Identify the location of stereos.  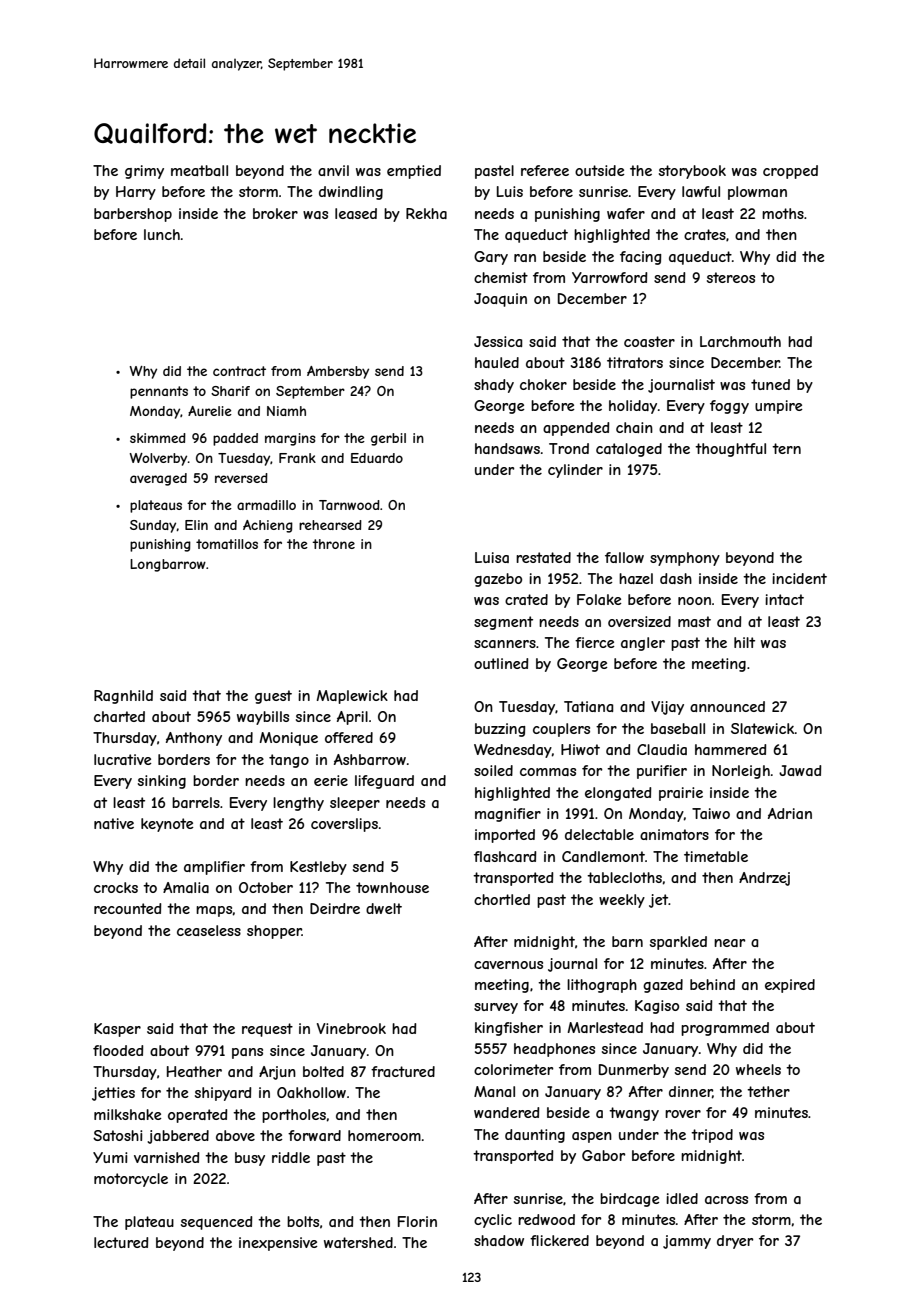
(731, 277).
